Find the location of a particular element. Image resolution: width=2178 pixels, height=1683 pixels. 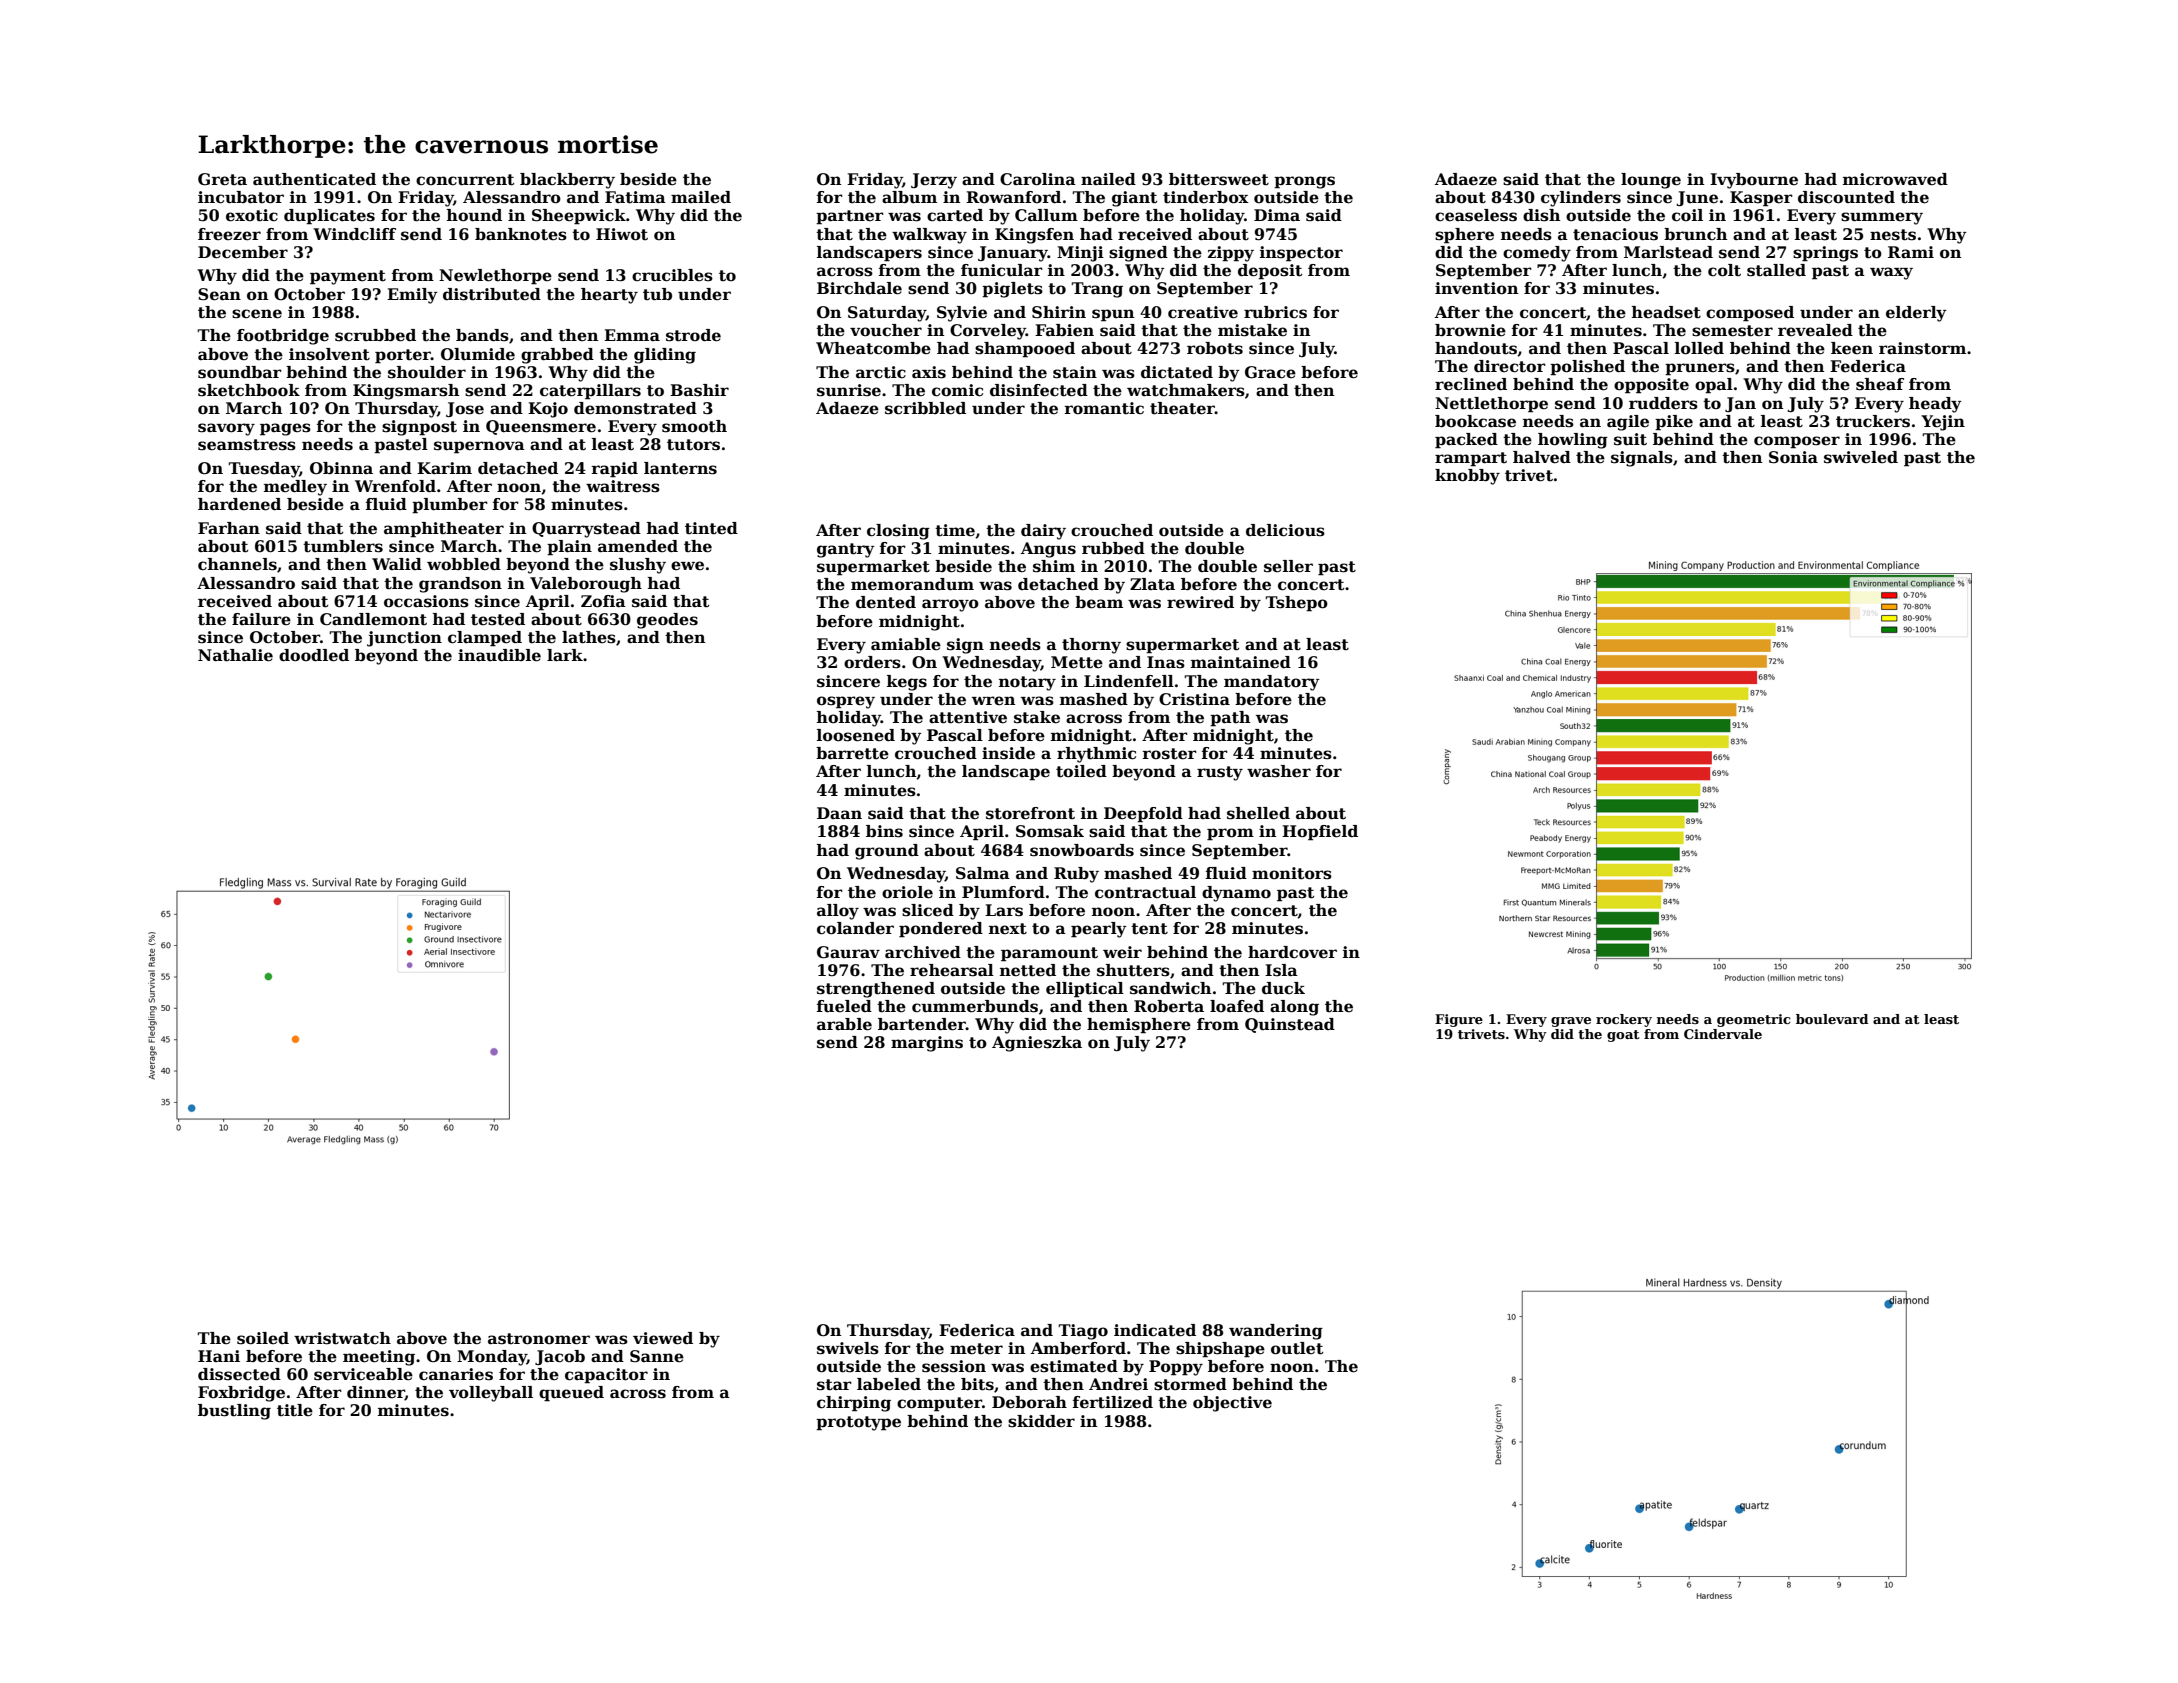

objective is located at coordinates (1232, 1404).
